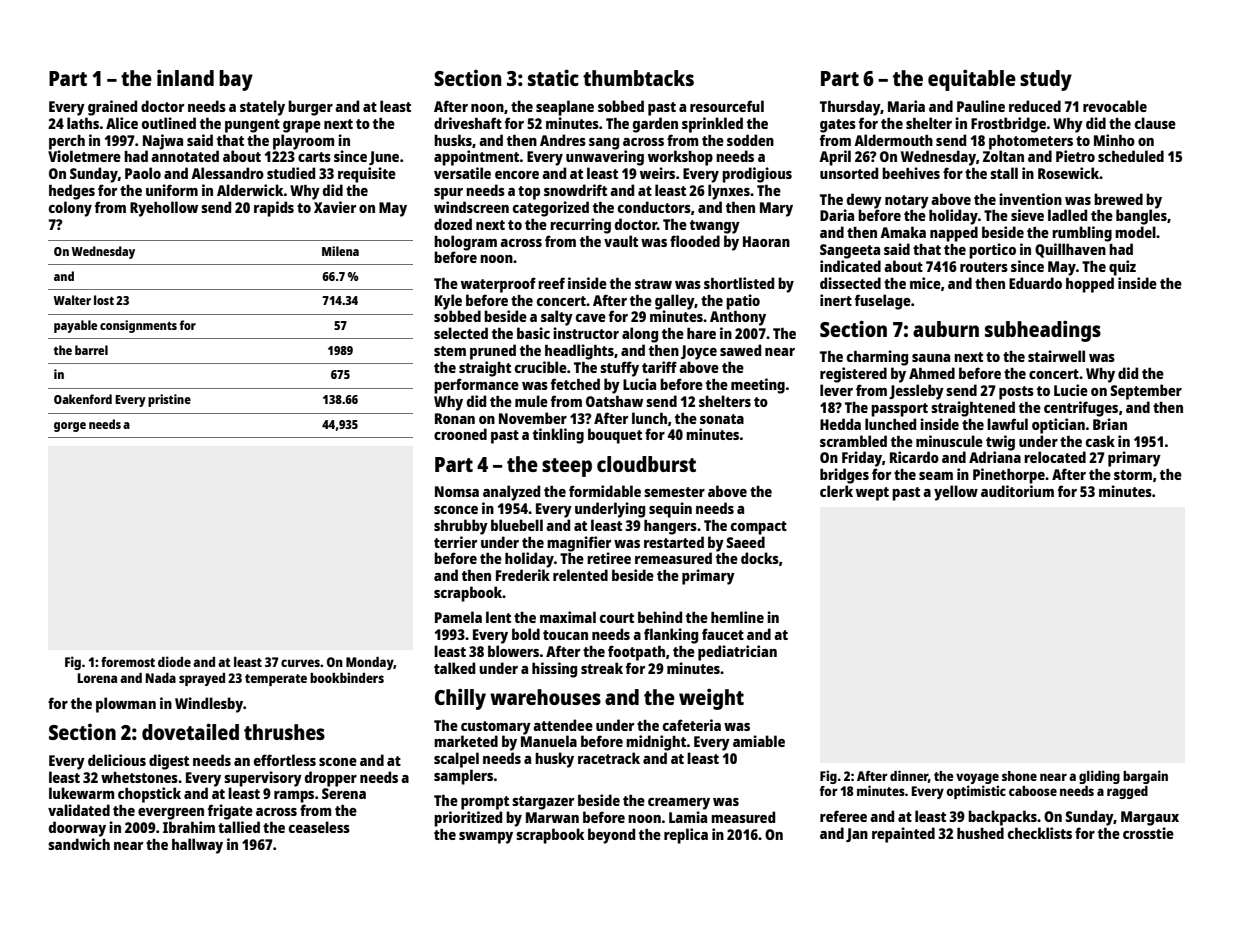  I want to click on inland, so click(185, 77).
